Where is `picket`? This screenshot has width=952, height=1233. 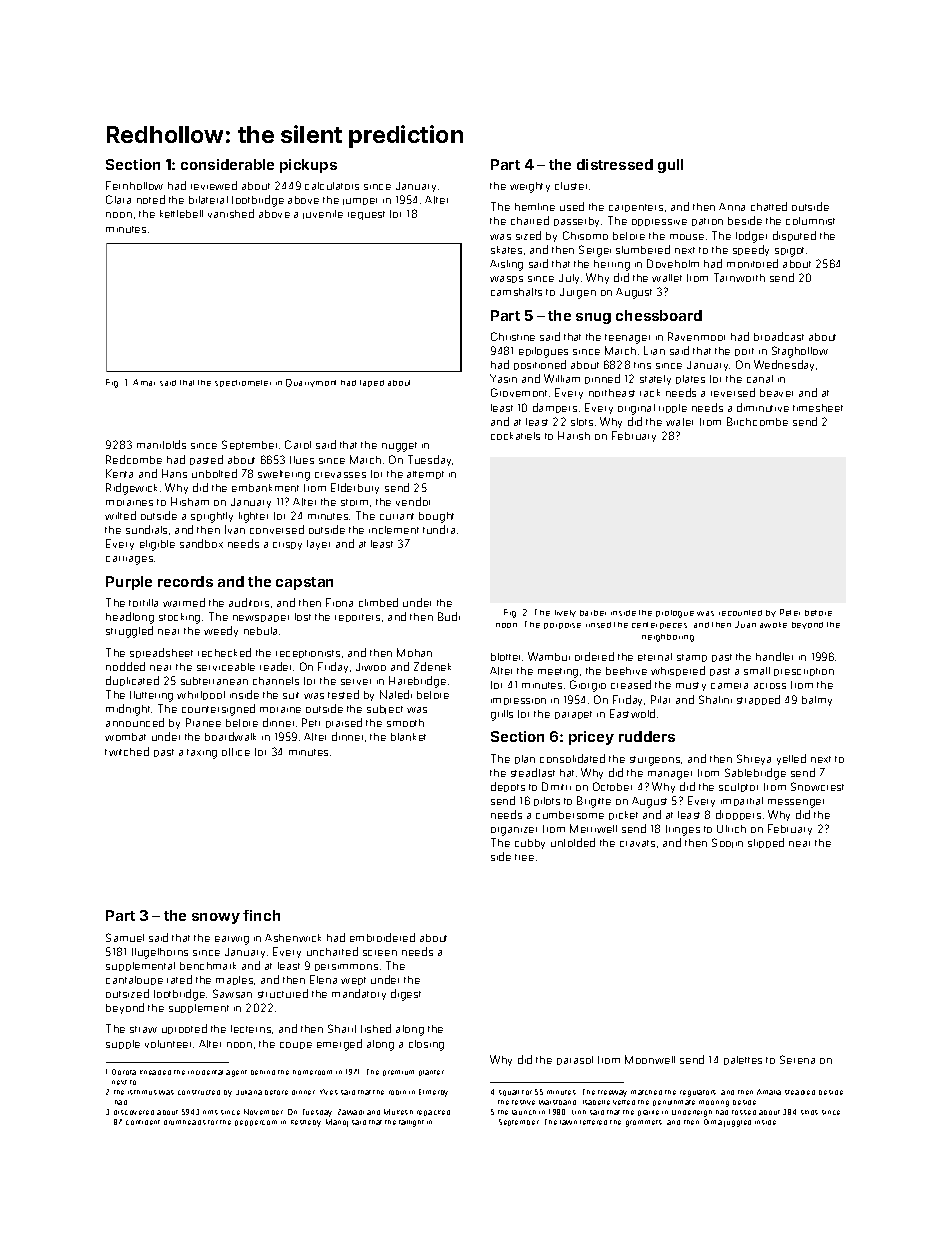
picket is located at coordinates (623, 815).
